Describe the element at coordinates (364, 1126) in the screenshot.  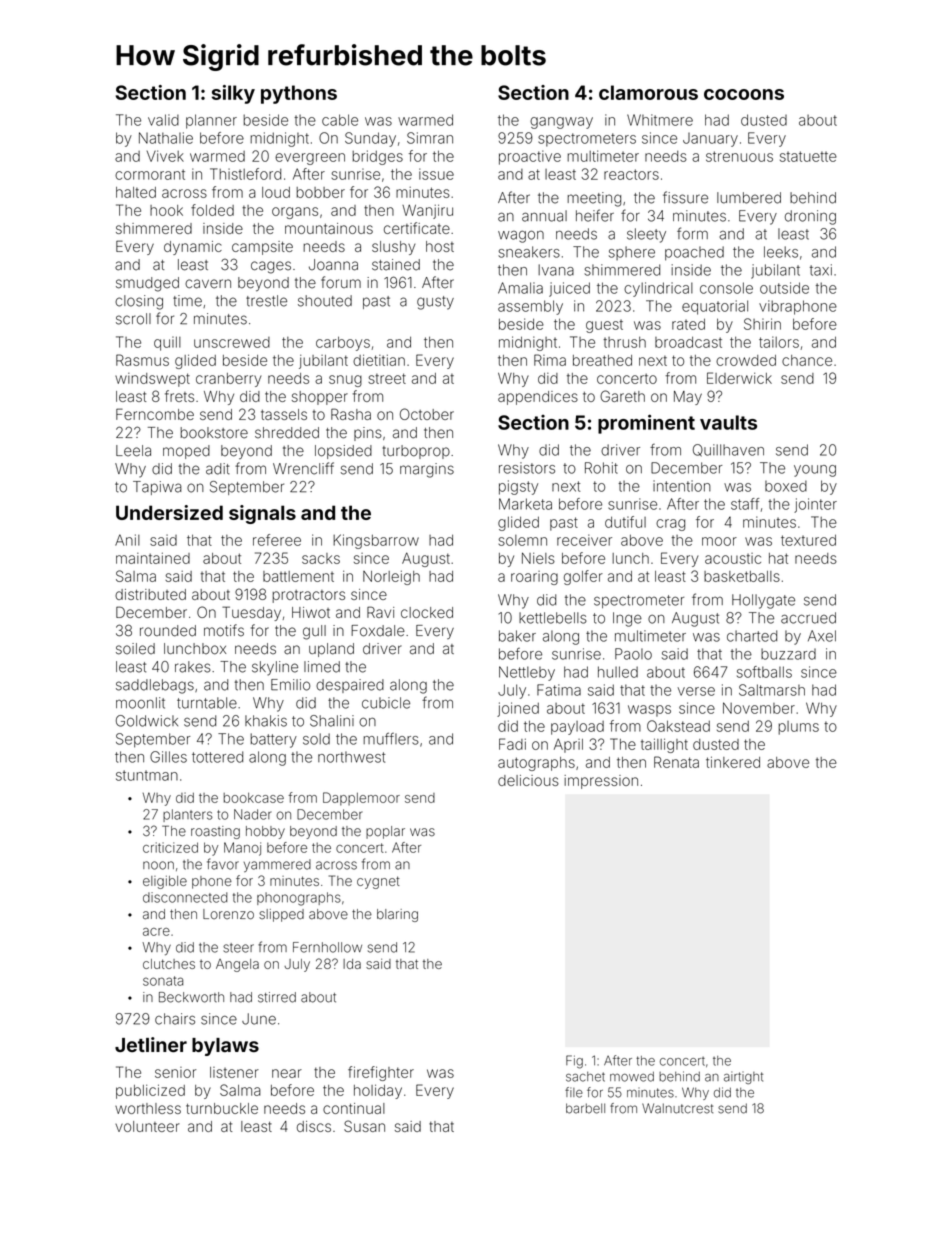
I see `Susan` at that location.
